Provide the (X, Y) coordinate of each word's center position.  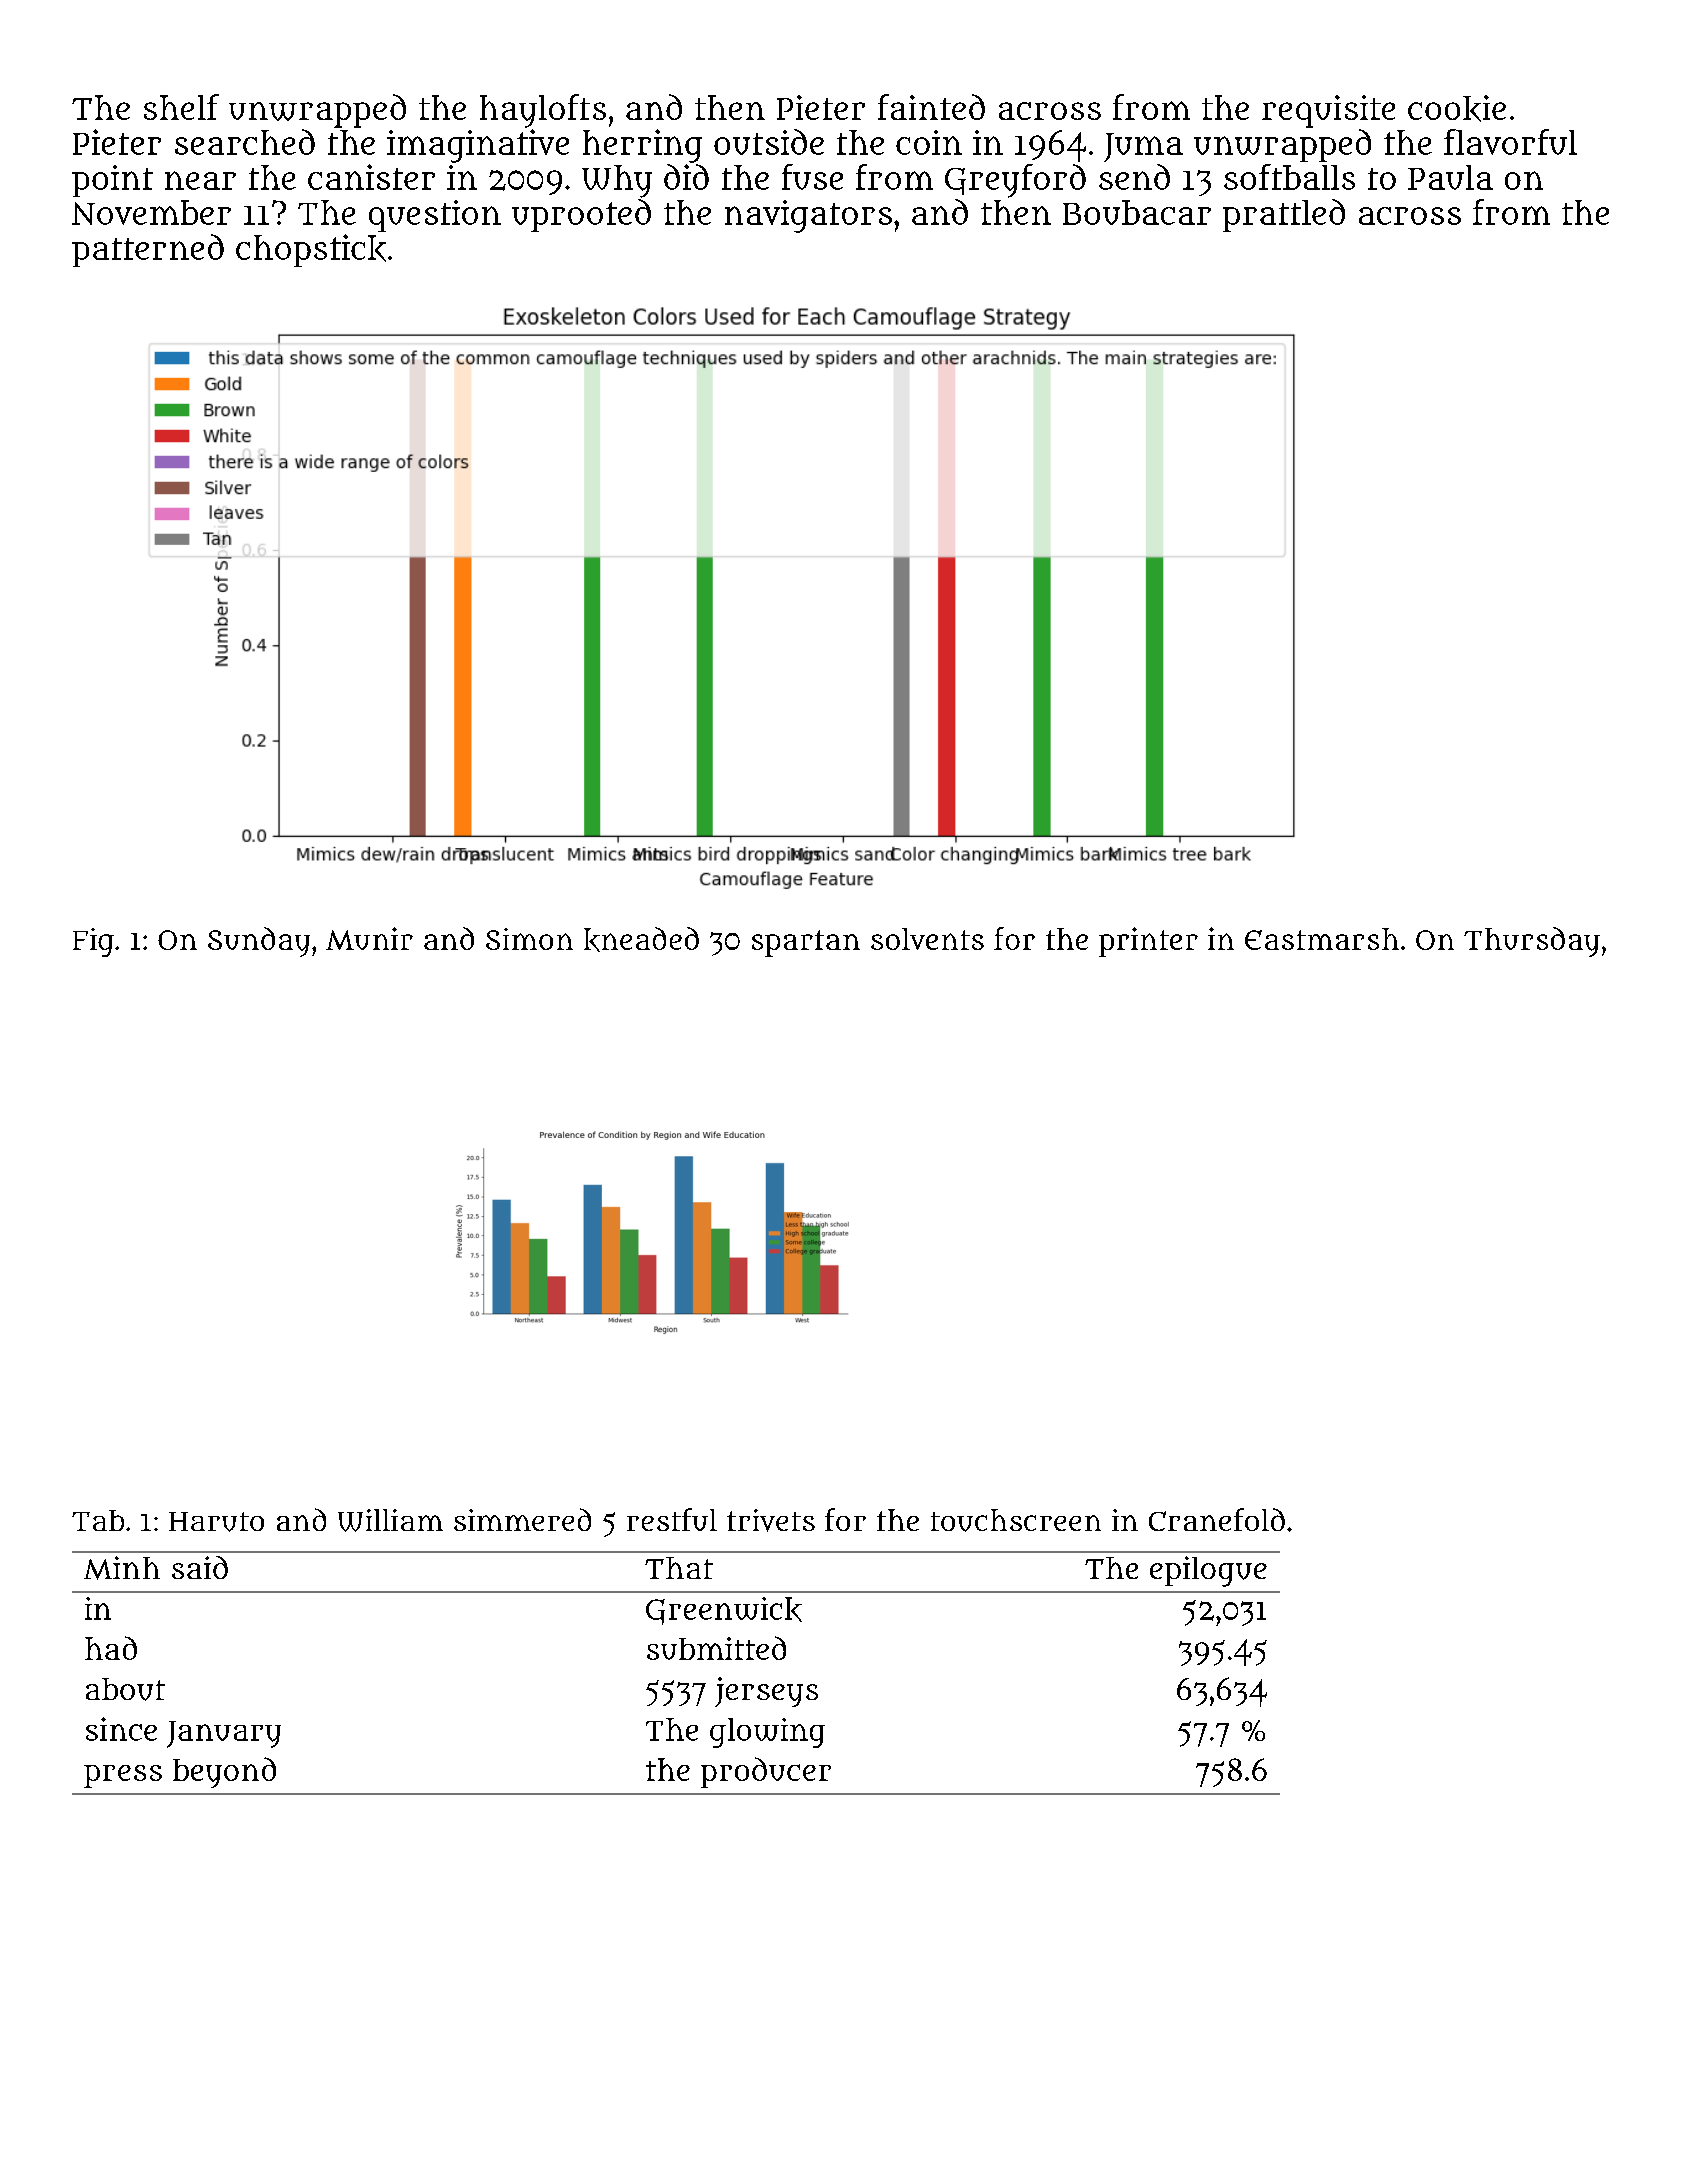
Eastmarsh (1322, 939)
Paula (1450, 177)
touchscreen (1016, 1520)
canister (371, 177)
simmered (522, 1519)
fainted (931, 107)
